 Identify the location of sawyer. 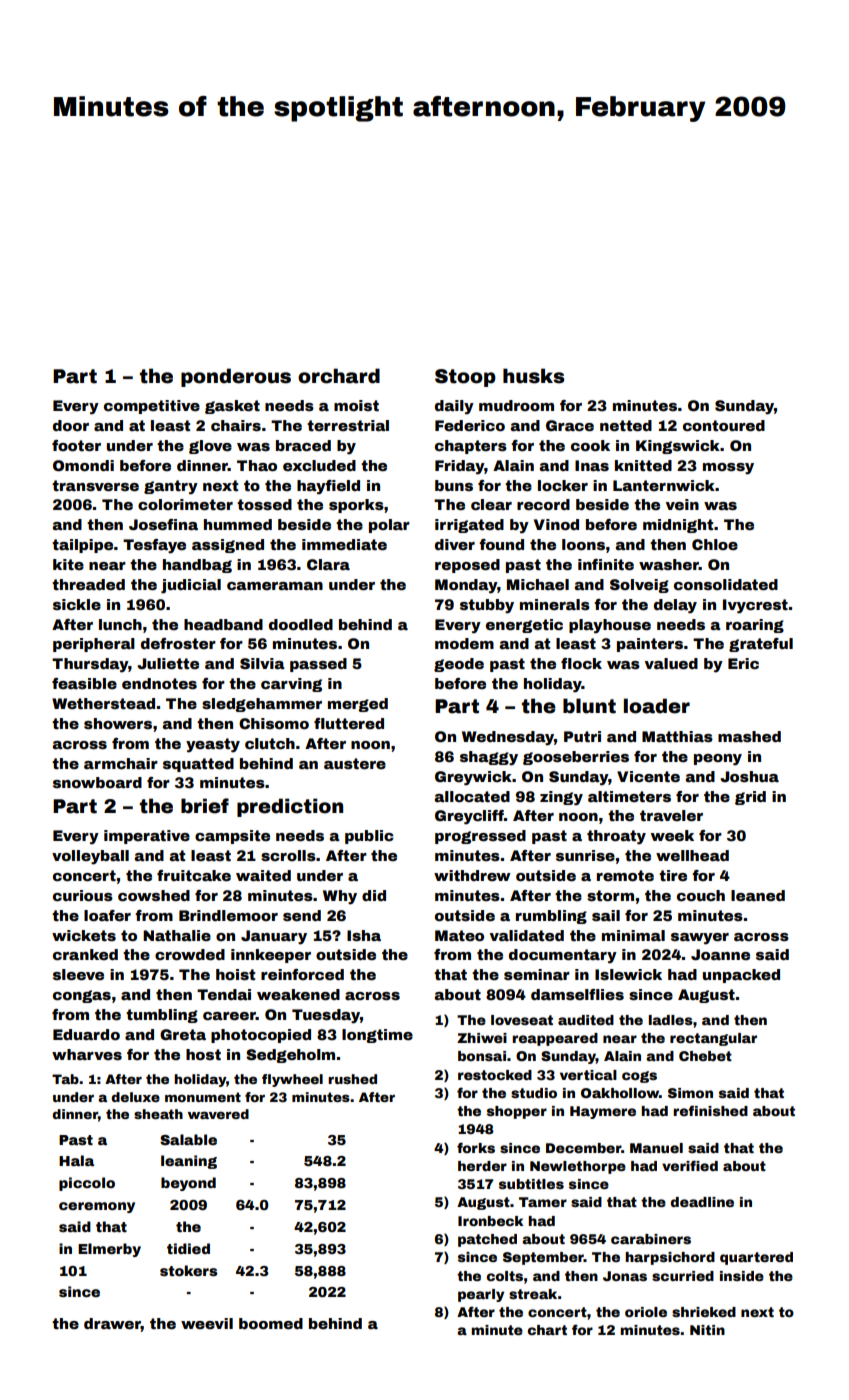
(700, 939).
